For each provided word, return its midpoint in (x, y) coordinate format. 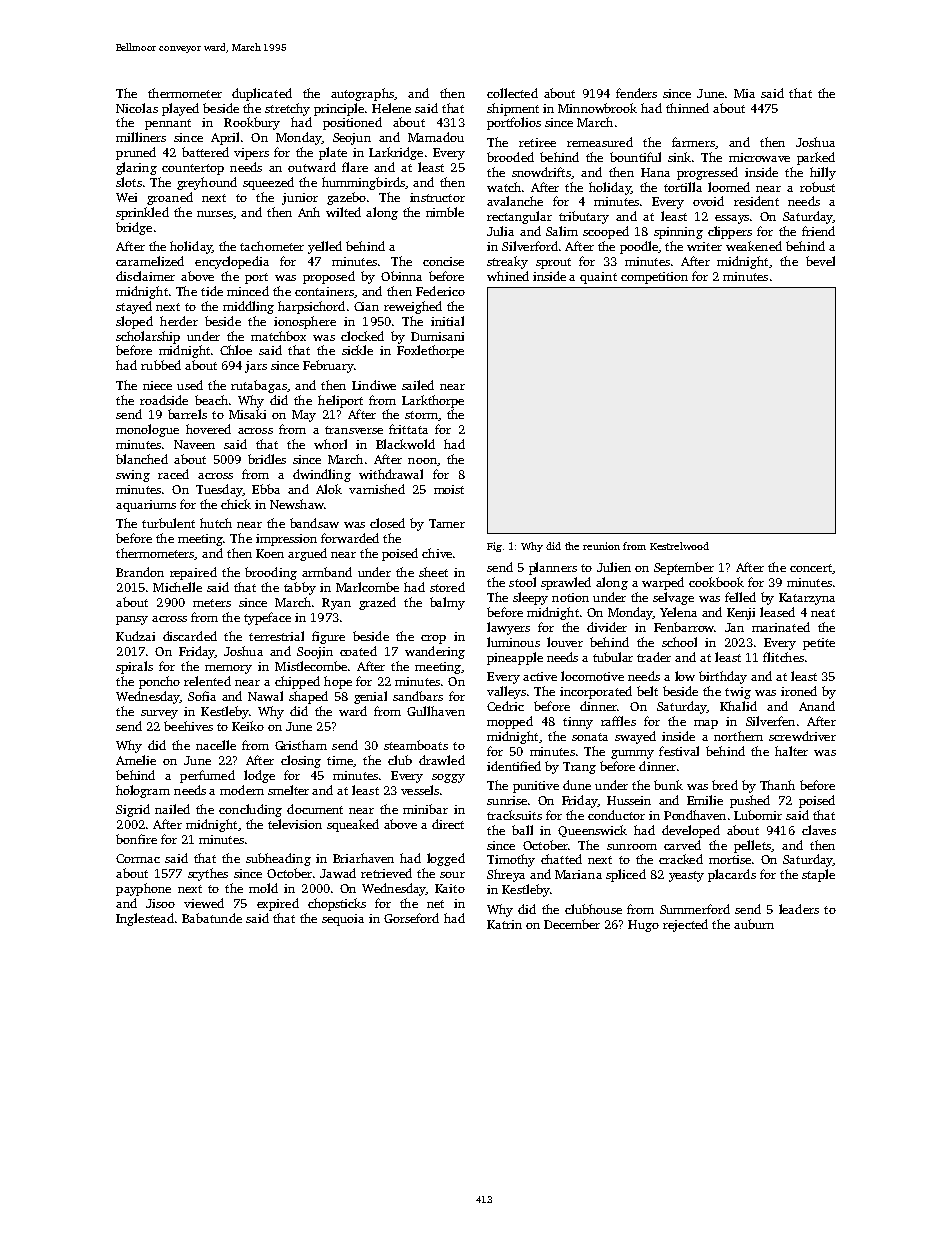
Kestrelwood (679, 546)
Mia (744, 93)
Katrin (504, 924)
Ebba (266, 489)
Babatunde (212, 918)
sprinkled (142, 213)
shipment (513, 109)
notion (570, 597)
